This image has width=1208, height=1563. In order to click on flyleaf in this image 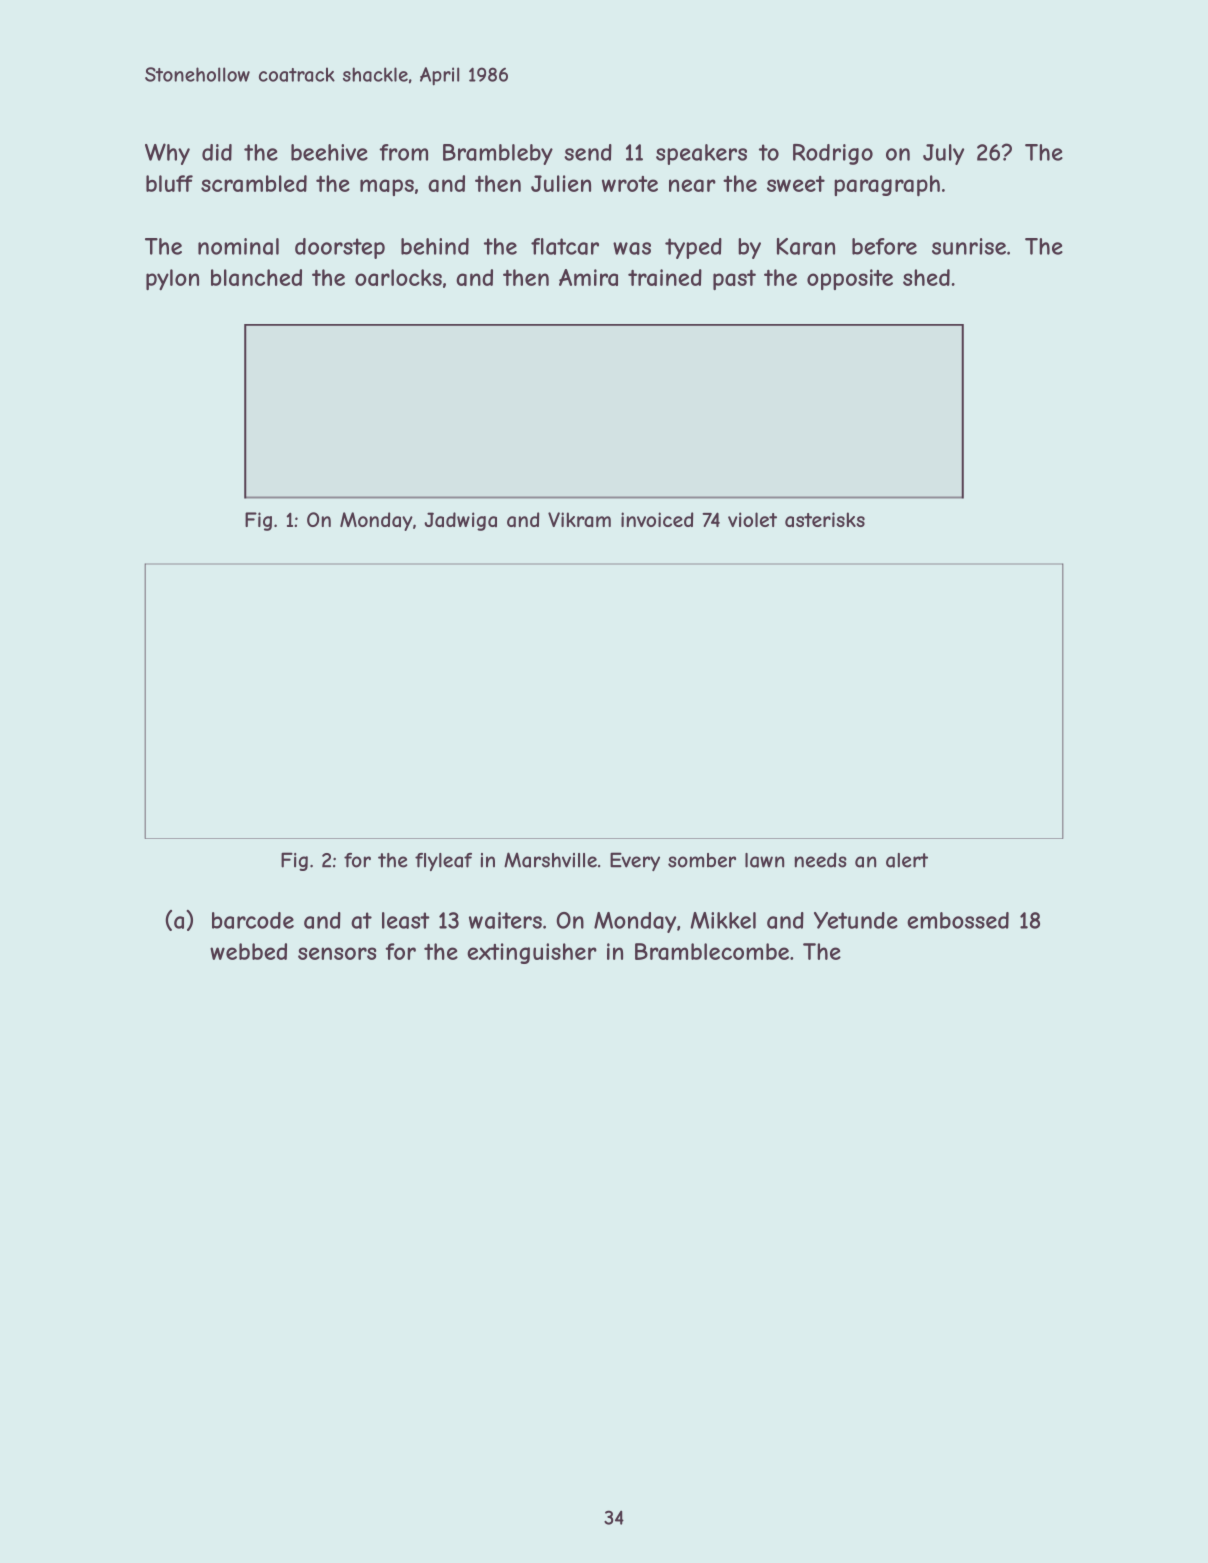, I will do `click(443, 862)`.
